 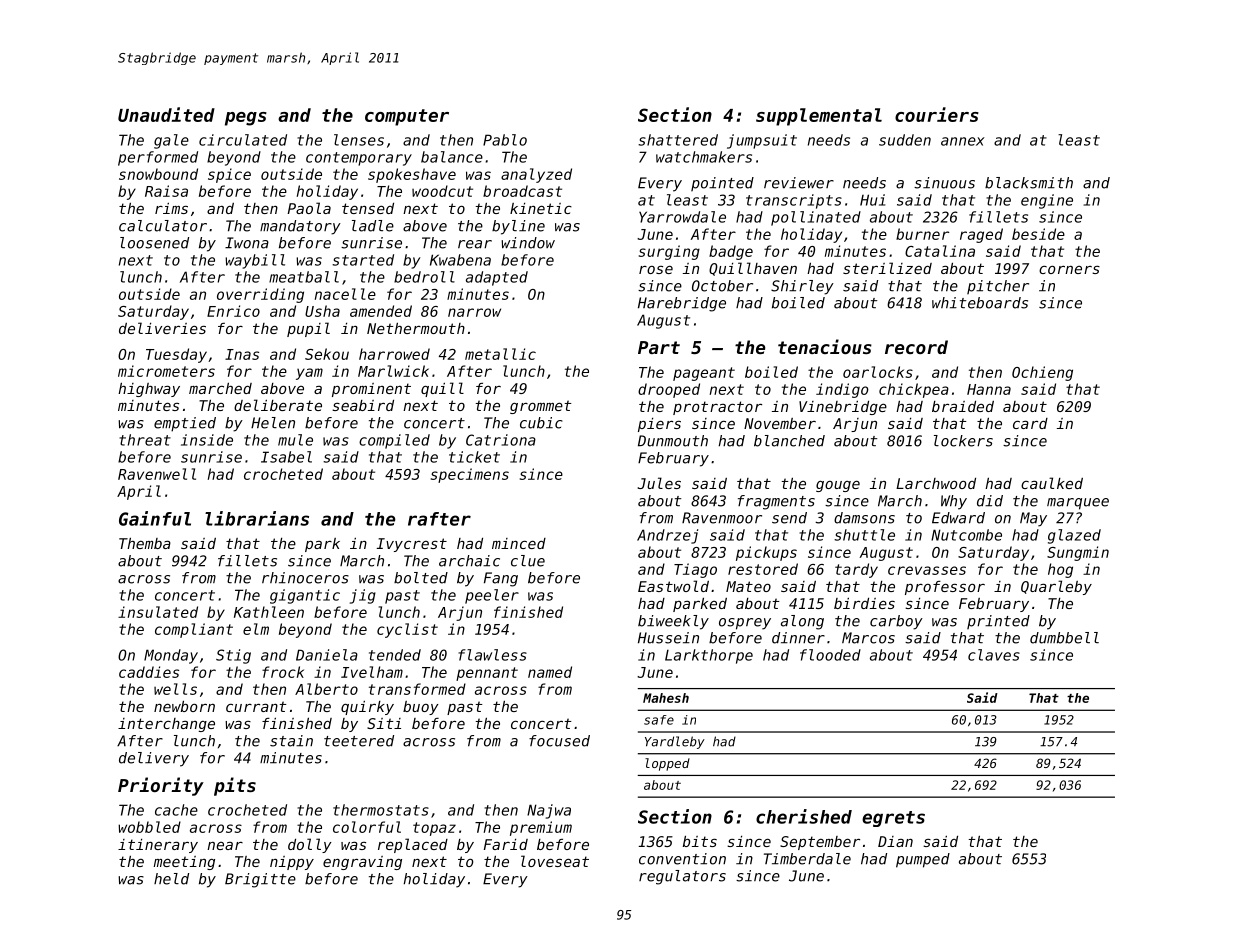 What do you see at coordinates (155, 518) in the page?
I see `Gainful` at bounding box center [155, 518].
